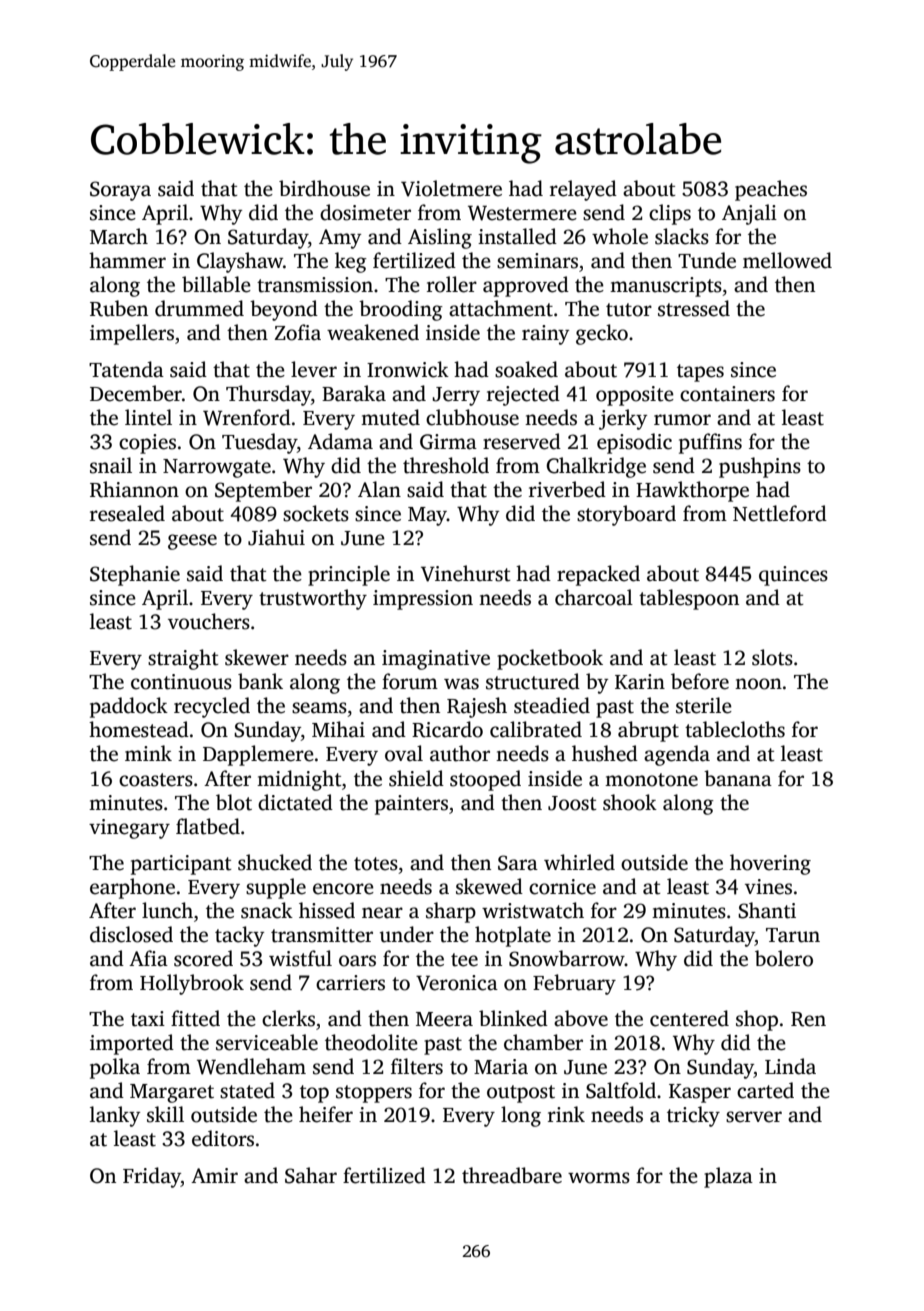  What do you see at coordinates (771, 190) in the document?
I see `peaches` at bounding box center [771, 190].
